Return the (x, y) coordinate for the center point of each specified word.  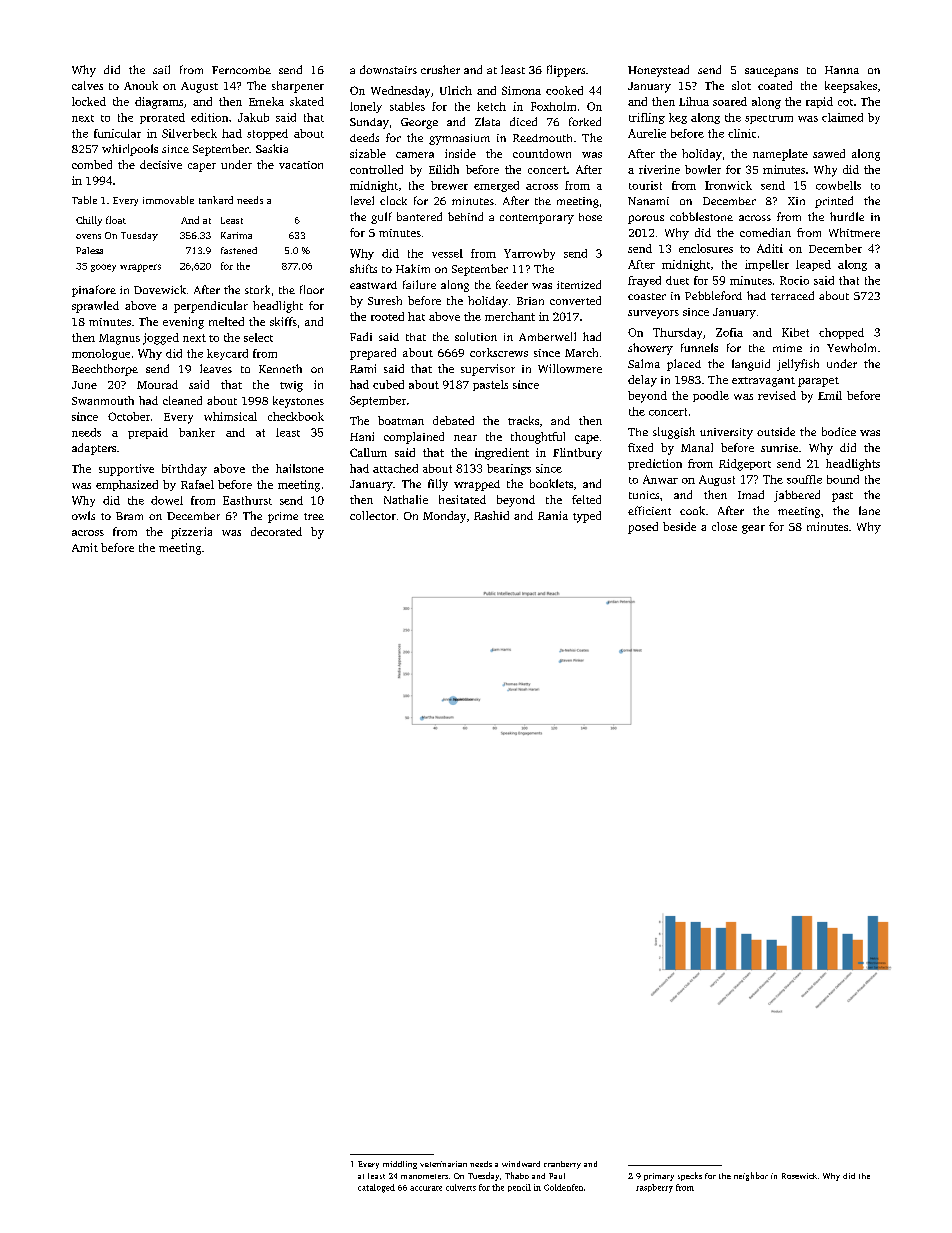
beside (679, 526)
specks (690, 1176)
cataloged (376, 1188)
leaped (813, 265)
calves (87, 85)
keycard (227, 354)
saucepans (771, 72)
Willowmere (570, 368)
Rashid (491, 515)
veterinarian (443, 1164)
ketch (491, 106)
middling (400, 1165)
